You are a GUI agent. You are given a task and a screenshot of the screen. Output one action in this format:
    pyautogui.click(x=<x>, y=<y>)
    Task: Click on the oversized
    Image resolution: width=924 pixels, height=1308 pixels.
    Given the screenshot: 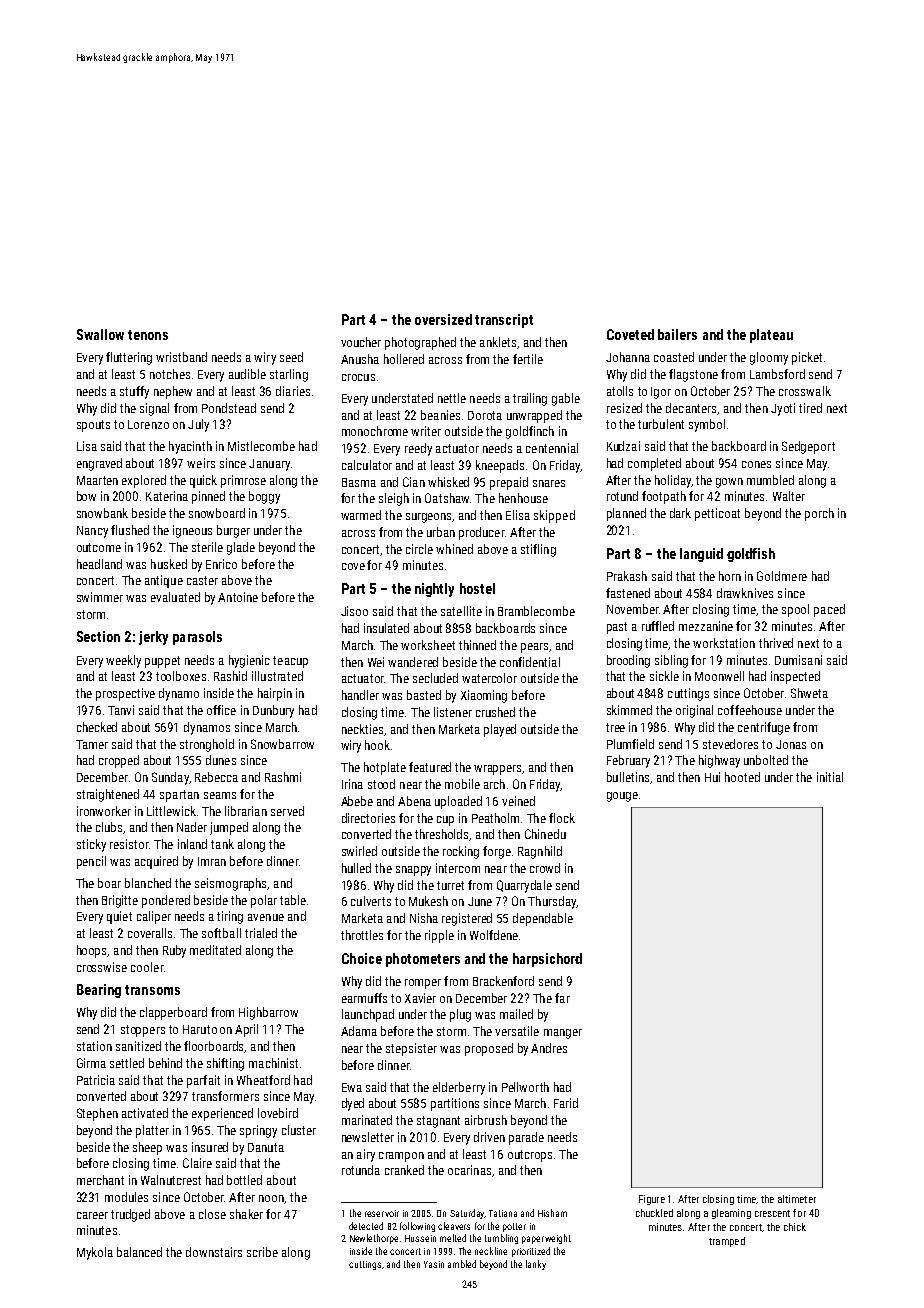 What is the action you would take?
    pyautogui.click(x=443, y=319)
